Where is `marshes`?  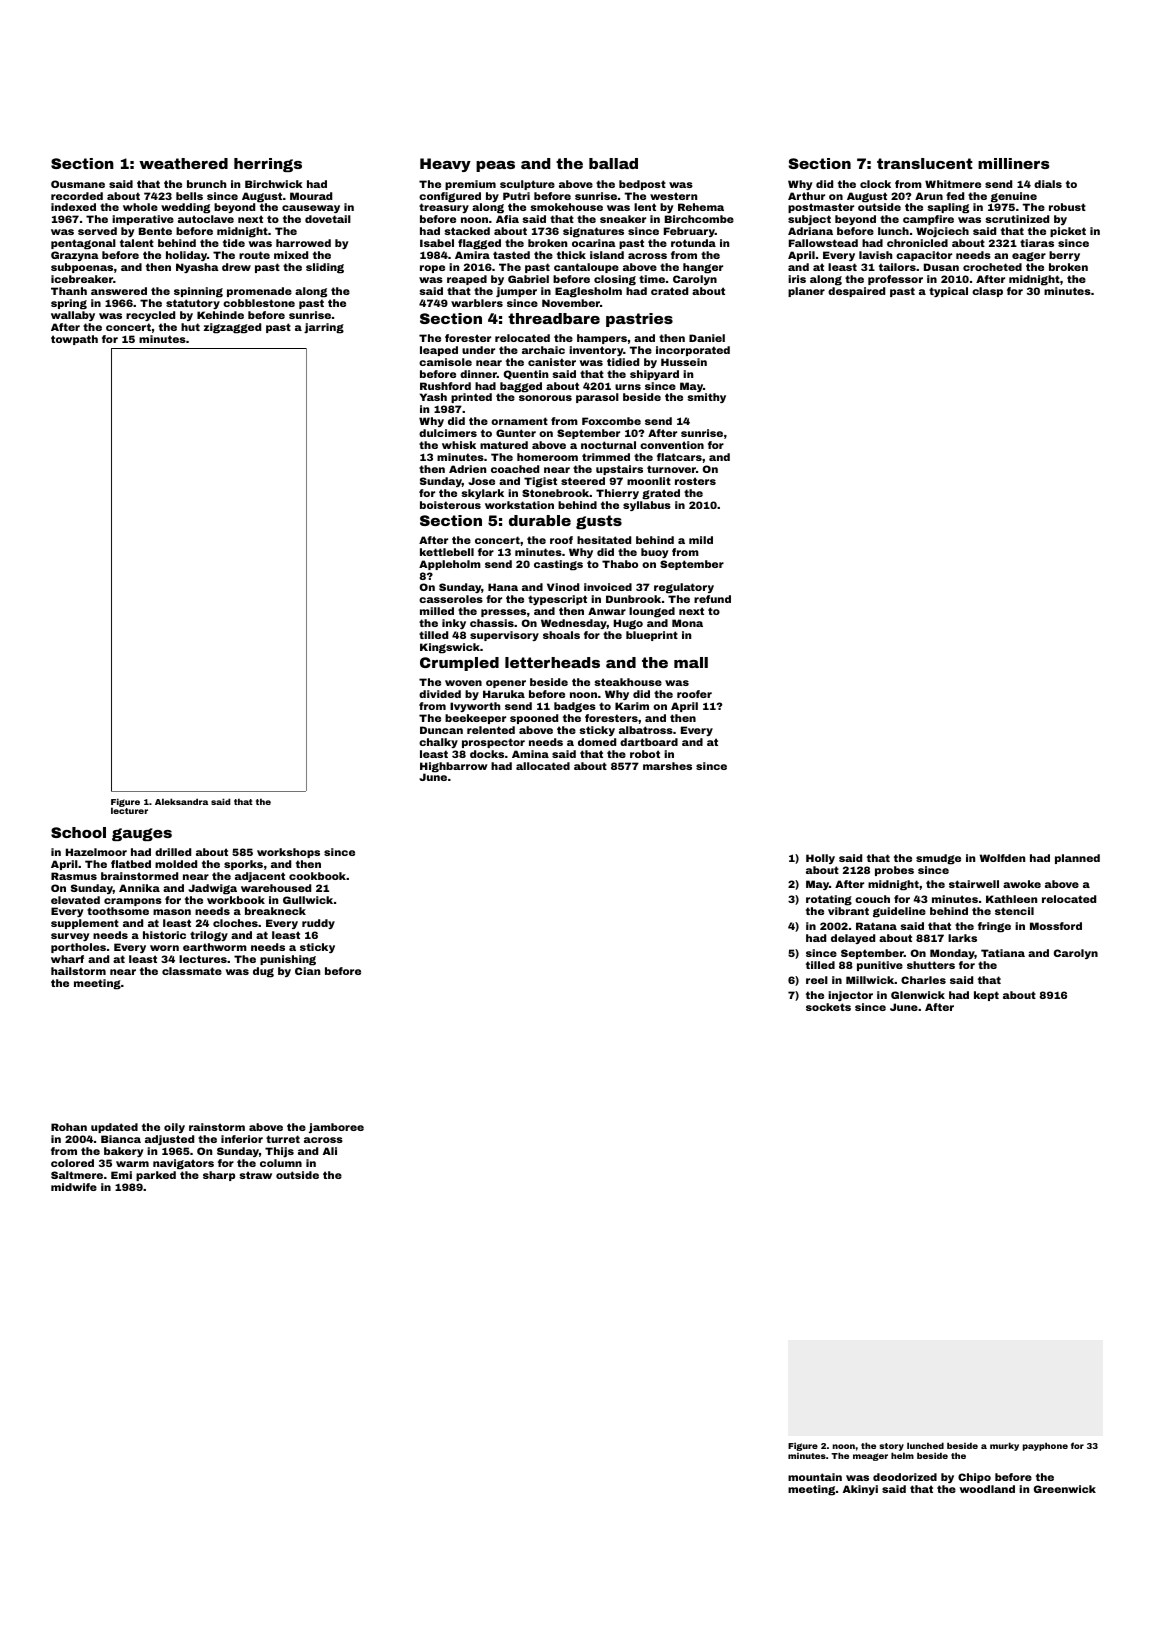 marshes is located at coordinates (667, 766).
